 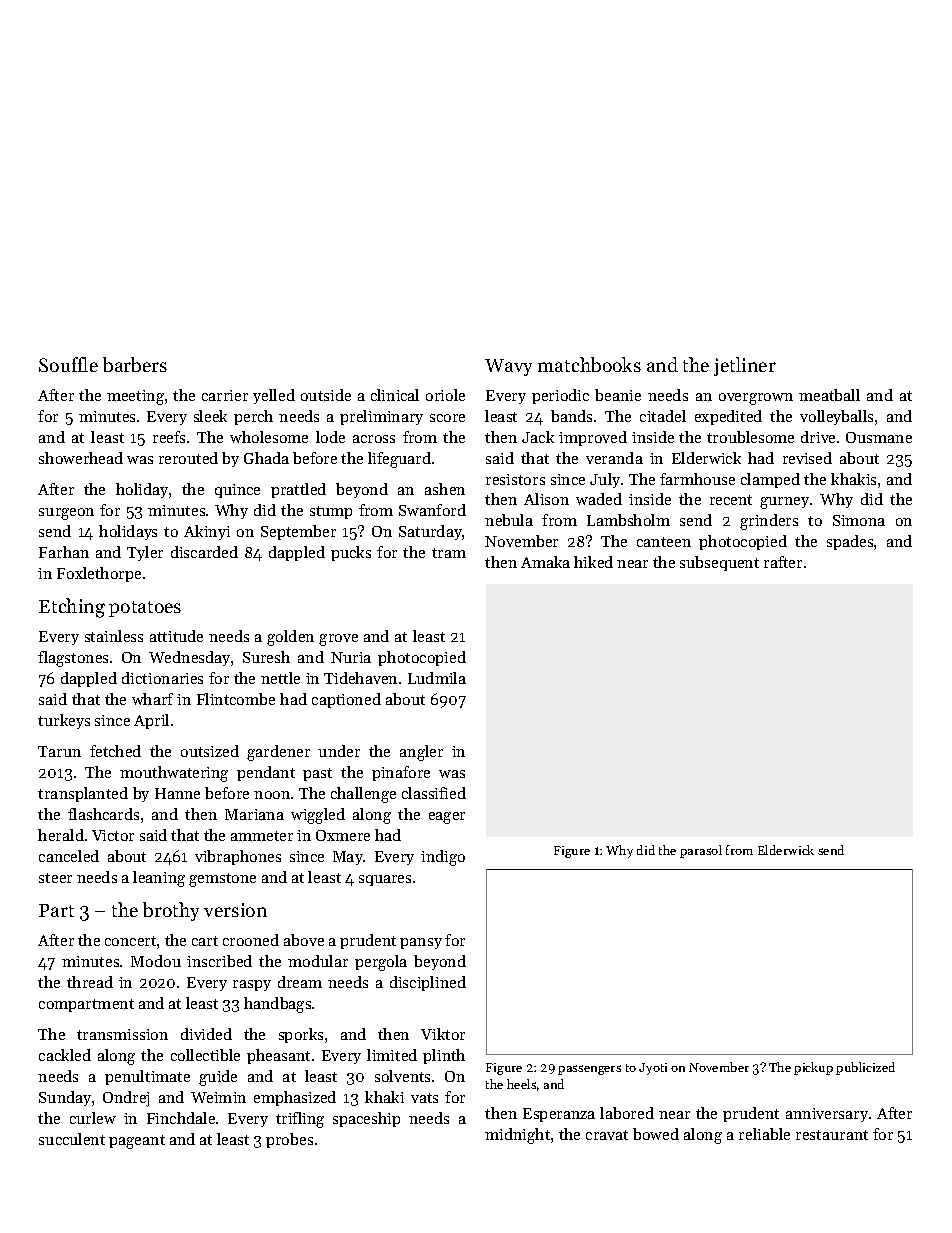 What do you see at coordinates (829, 395) in the screenshot?
I see `meatball` at bounding box center [829, 395].
